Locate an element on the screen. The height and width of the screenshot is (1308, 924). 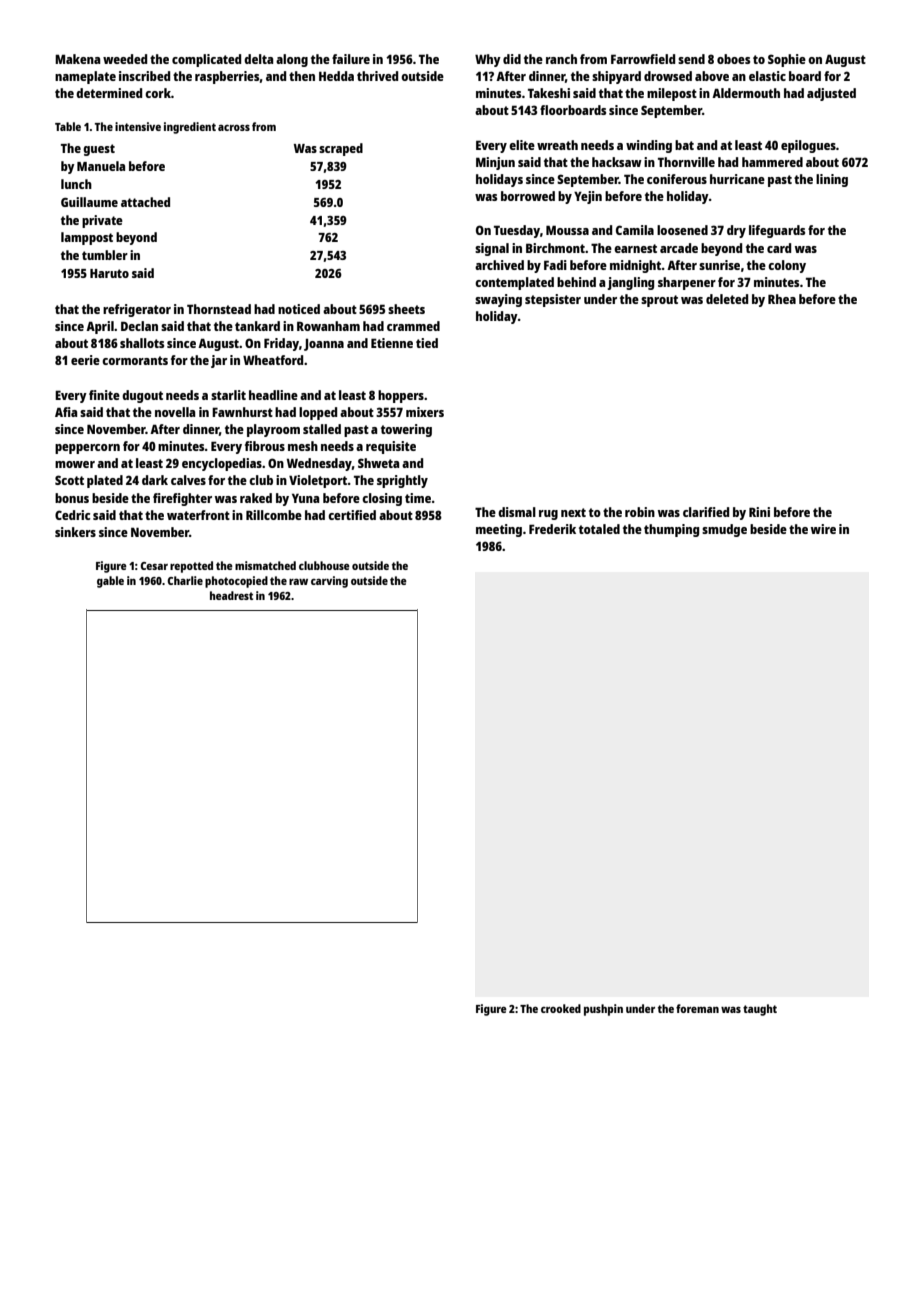
towering is located at coordinates (406, 430).
